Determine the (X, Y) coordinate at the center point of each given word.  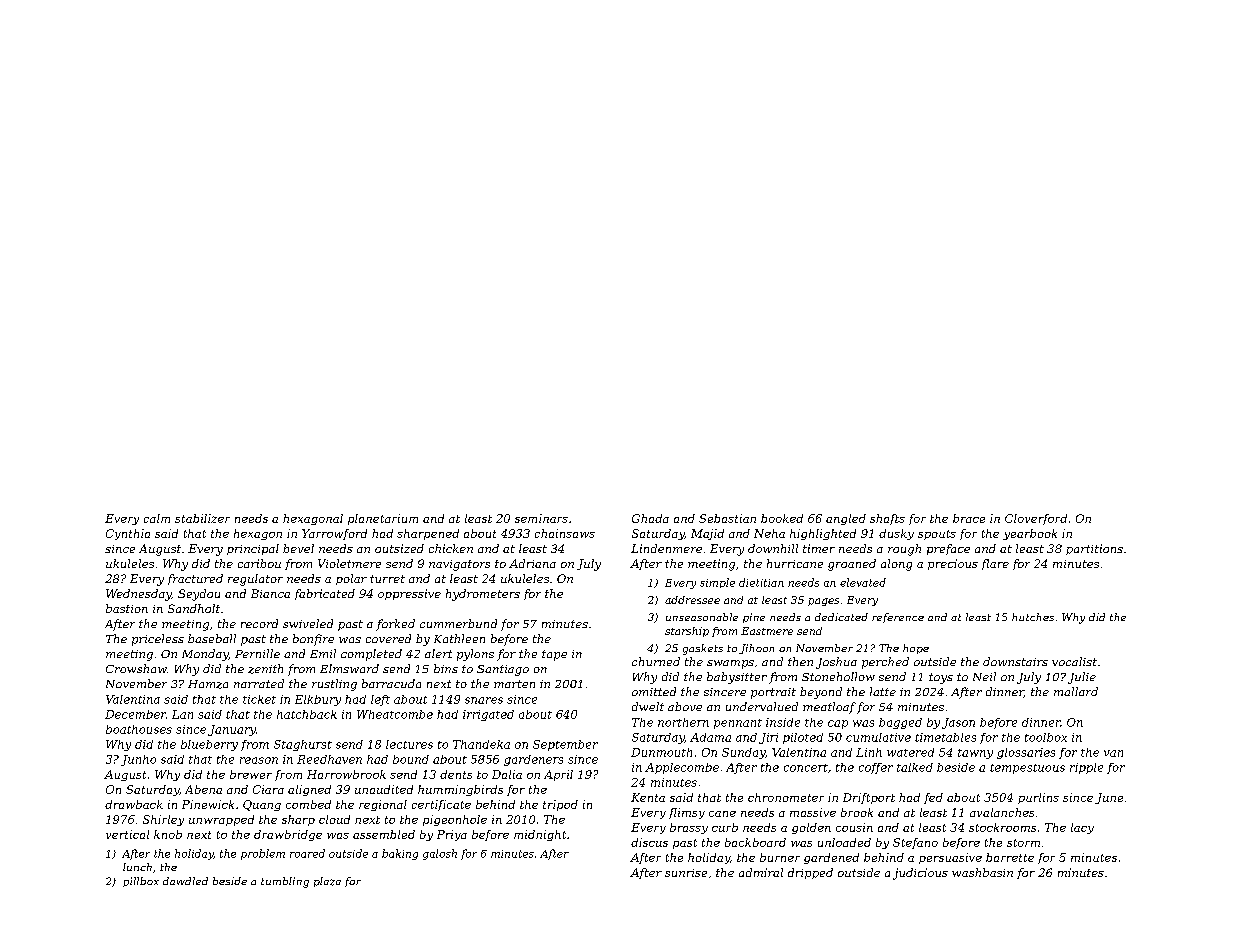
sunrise (686, 873)
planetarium (383, 519)
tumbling (285, 882)
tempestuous (1027, 769)
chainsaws (565, 533)
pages (823, 602)
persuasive (950, 858)
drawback (134, 804)
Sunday (743, 753)
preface (948, 549)
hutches (1033, 617)
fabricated (325, 594)
